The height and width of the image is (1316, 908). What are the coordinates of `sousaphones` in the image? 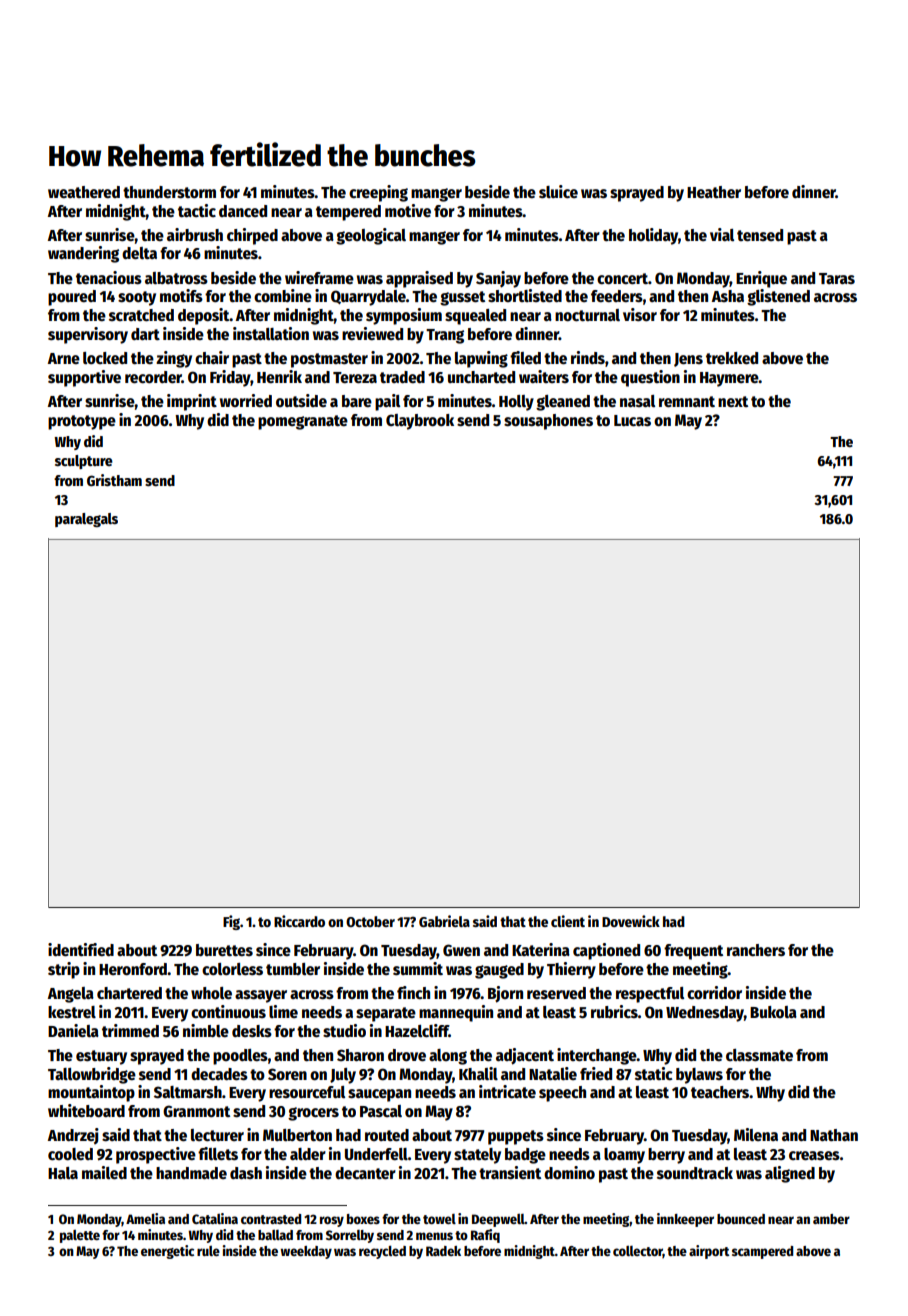 It's located at (548, 422).
